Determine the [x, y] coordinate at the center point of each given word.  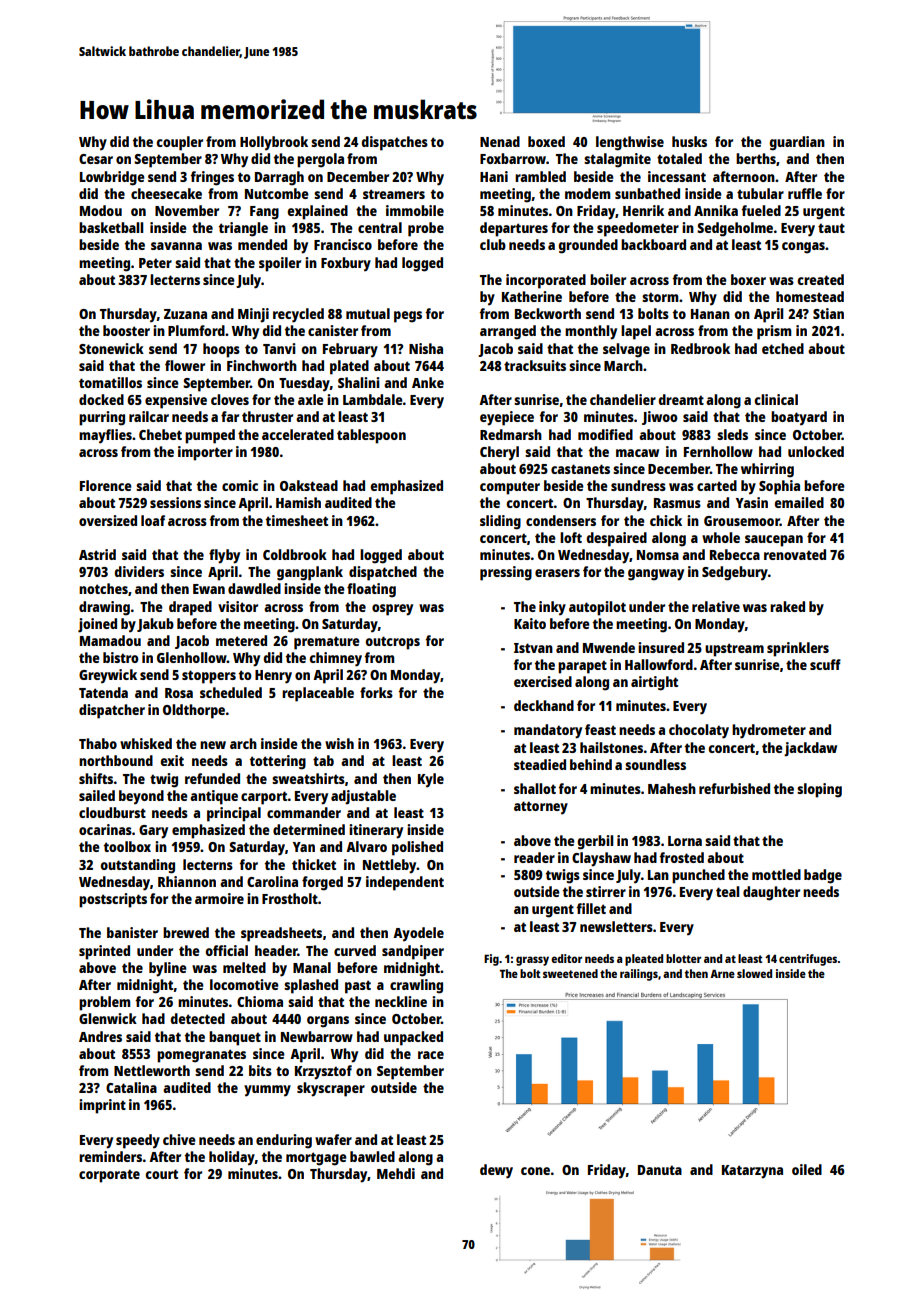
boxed [546, 141]
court [161, 1174]
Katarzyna [752, 1172]
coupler [179, 143]
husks [689, 141]
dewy [496, 1171]
